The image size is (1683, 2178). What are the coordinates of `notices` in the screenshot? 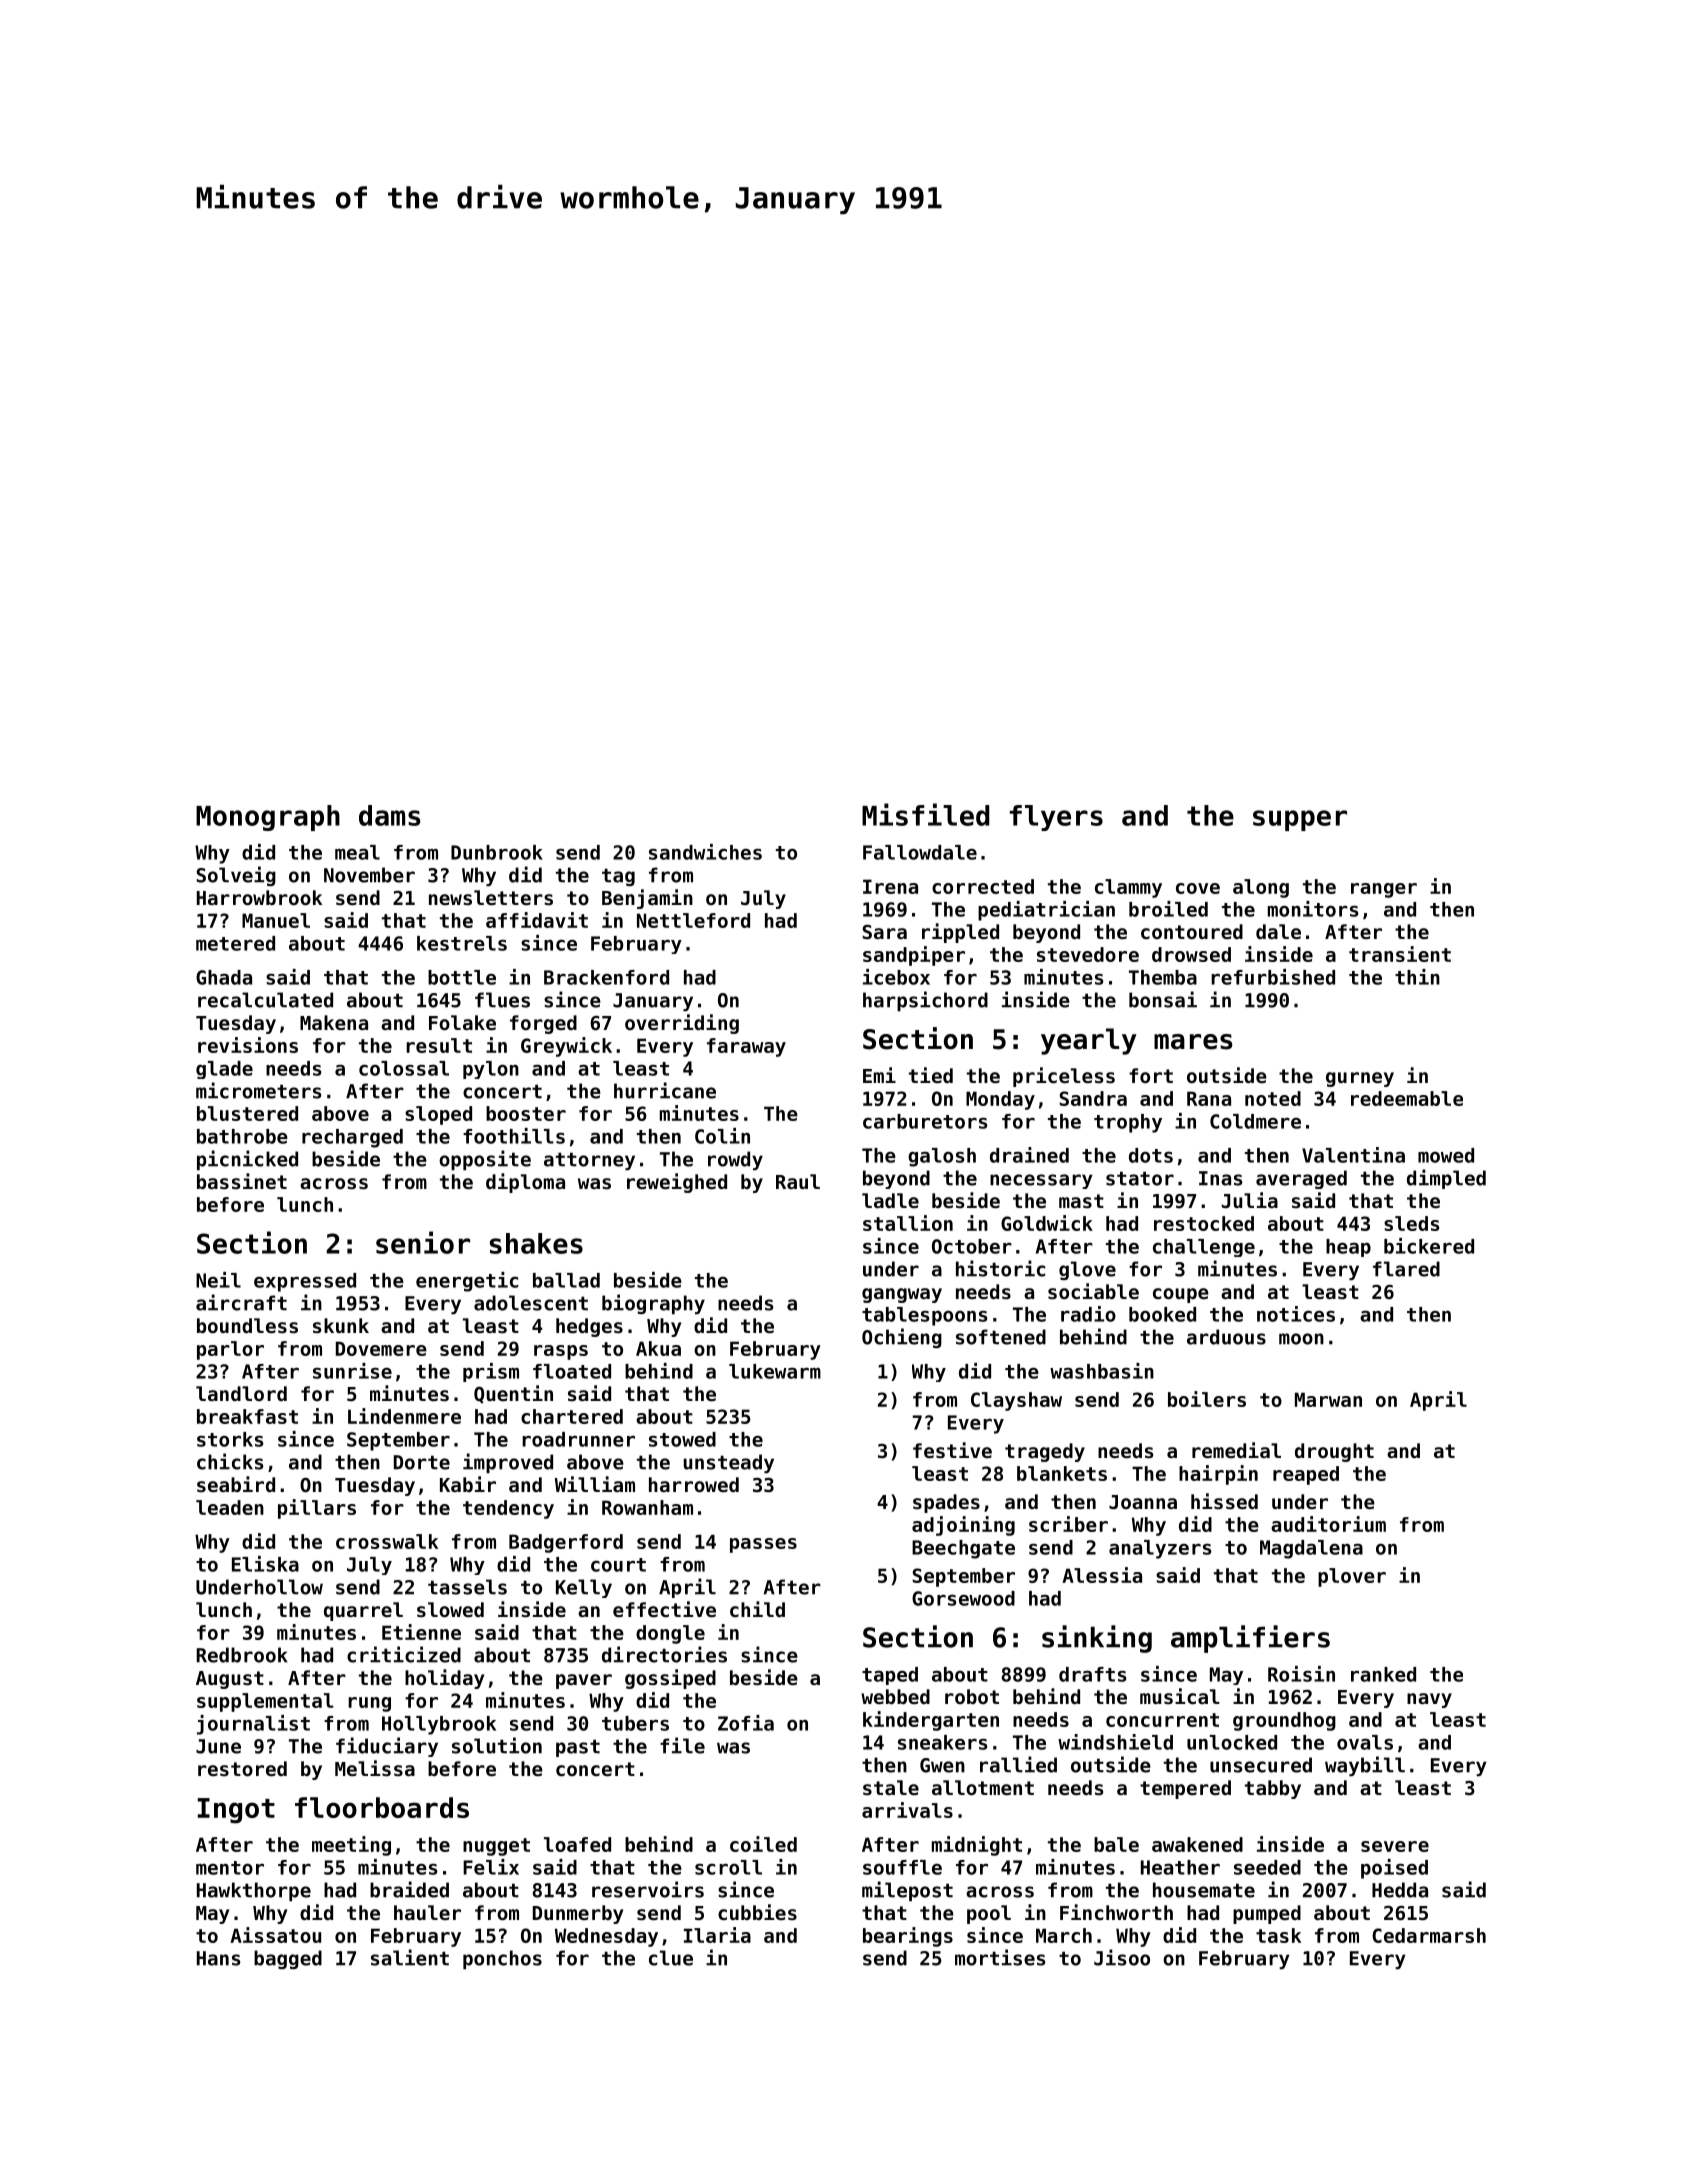 It's located at (1296, 1314).
